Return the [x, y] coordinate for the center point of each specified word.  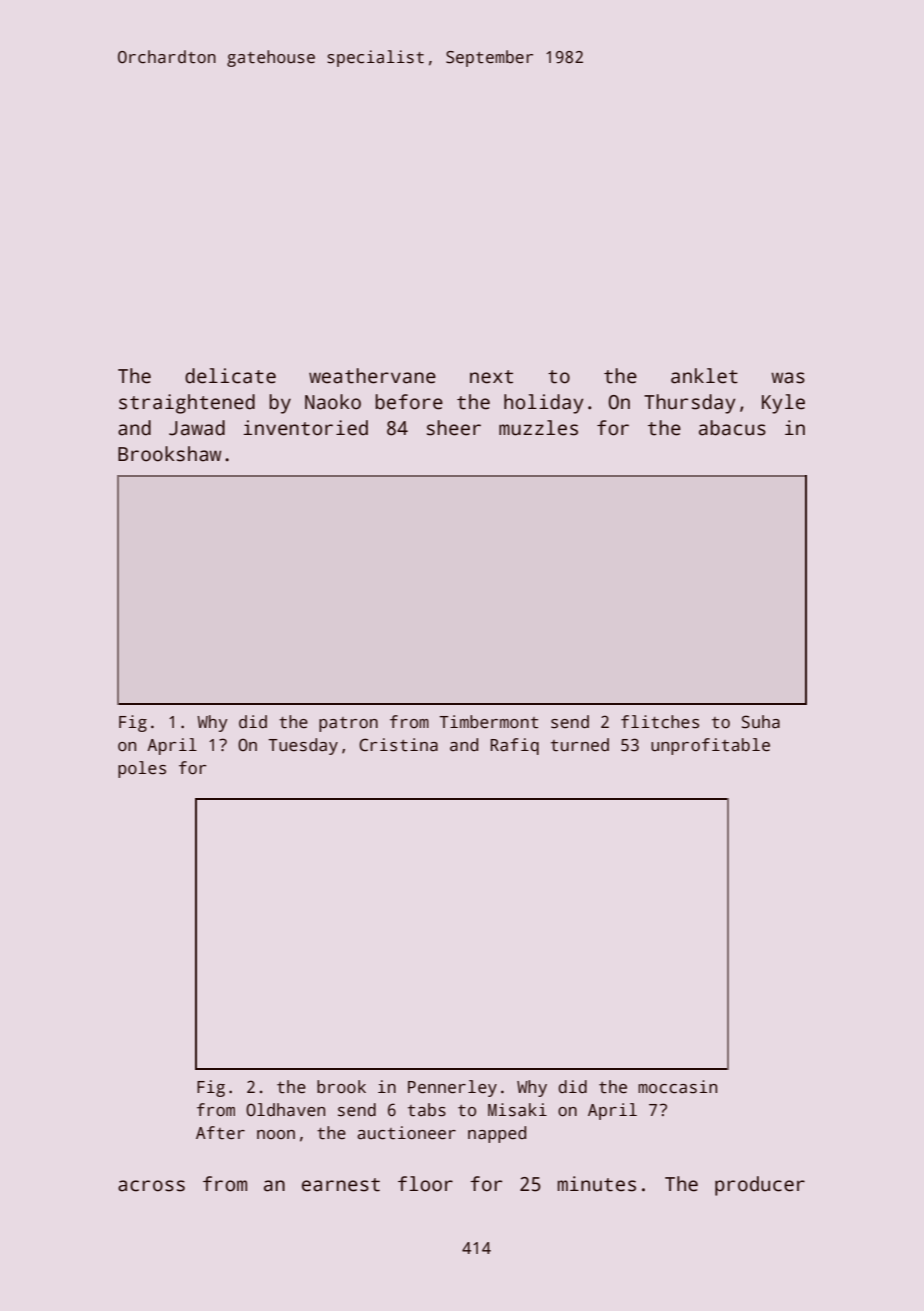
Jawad [197, 428]
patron [348, 724]
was [788, 378]
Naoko [333, 402]
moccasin [677, 1087]
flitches [660, 722]
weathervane [372, 376]
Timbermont [488, 722]
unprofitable [710, 746]
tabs [427, 1110]
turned [580, 745]
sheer [454, 428]
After [220, 1133]
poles [142, 769]
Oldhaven [285, 1110]
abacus [732, 428]
